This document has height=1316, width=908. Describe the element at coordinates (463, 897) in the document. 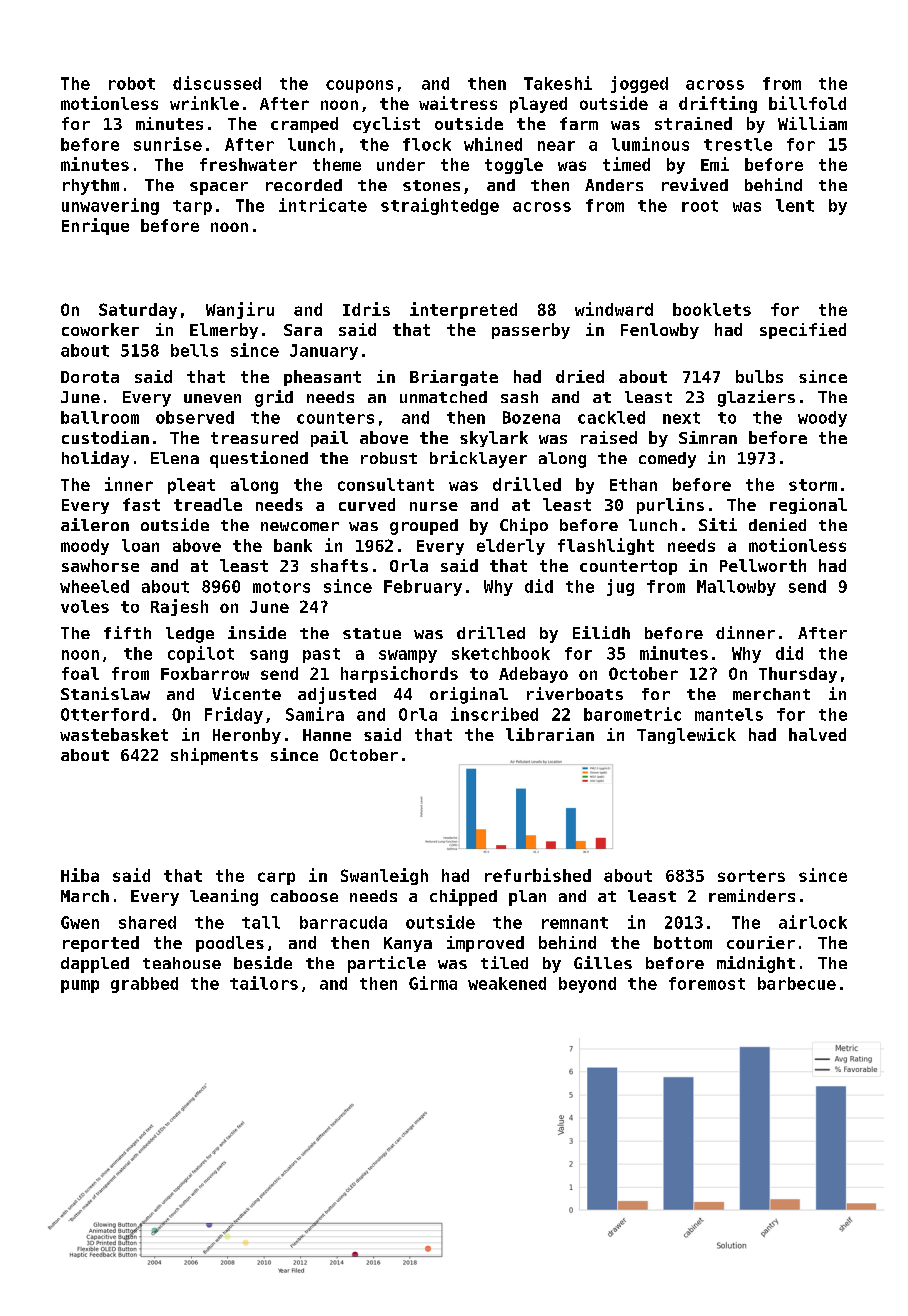

I see `chipped` at that location.
